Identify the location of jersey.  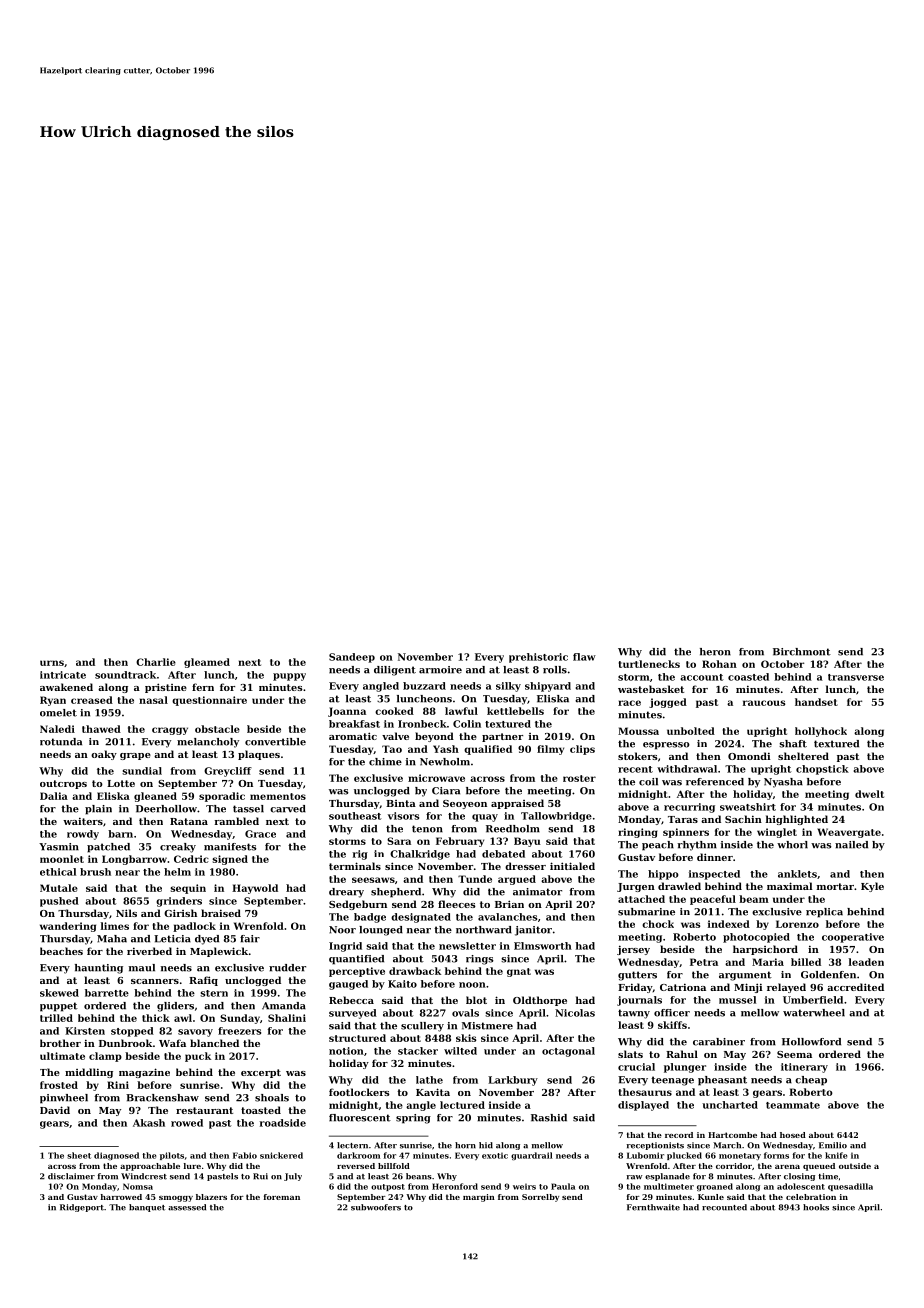
(633, 950).
